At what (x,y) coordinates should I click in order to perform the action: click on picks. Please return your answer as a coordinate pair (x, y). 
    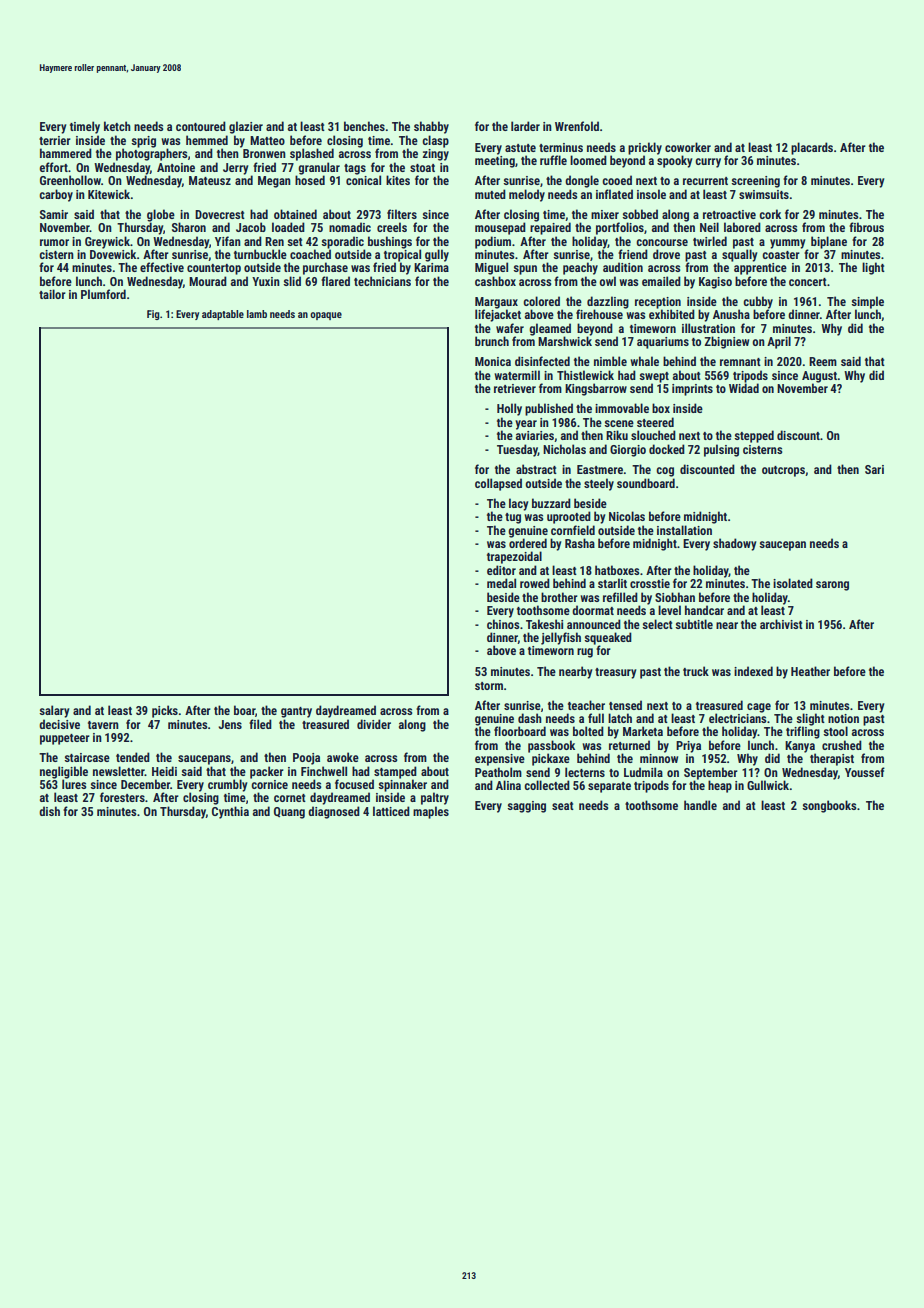
    Looking at the image, I should click on (165, 711).
